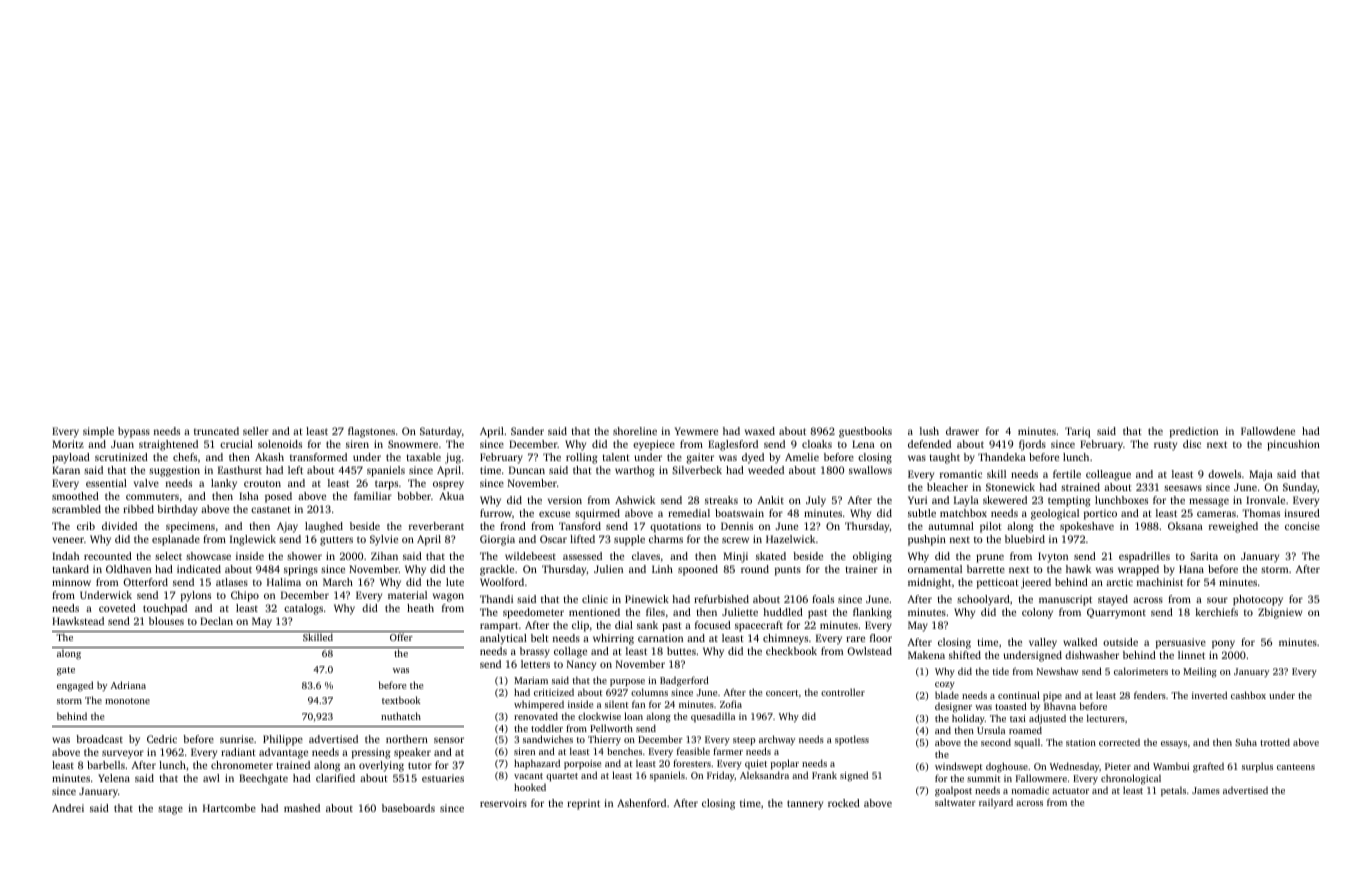 The image size is (1372, 887). I want to click on truncated, so click(216, 431).
